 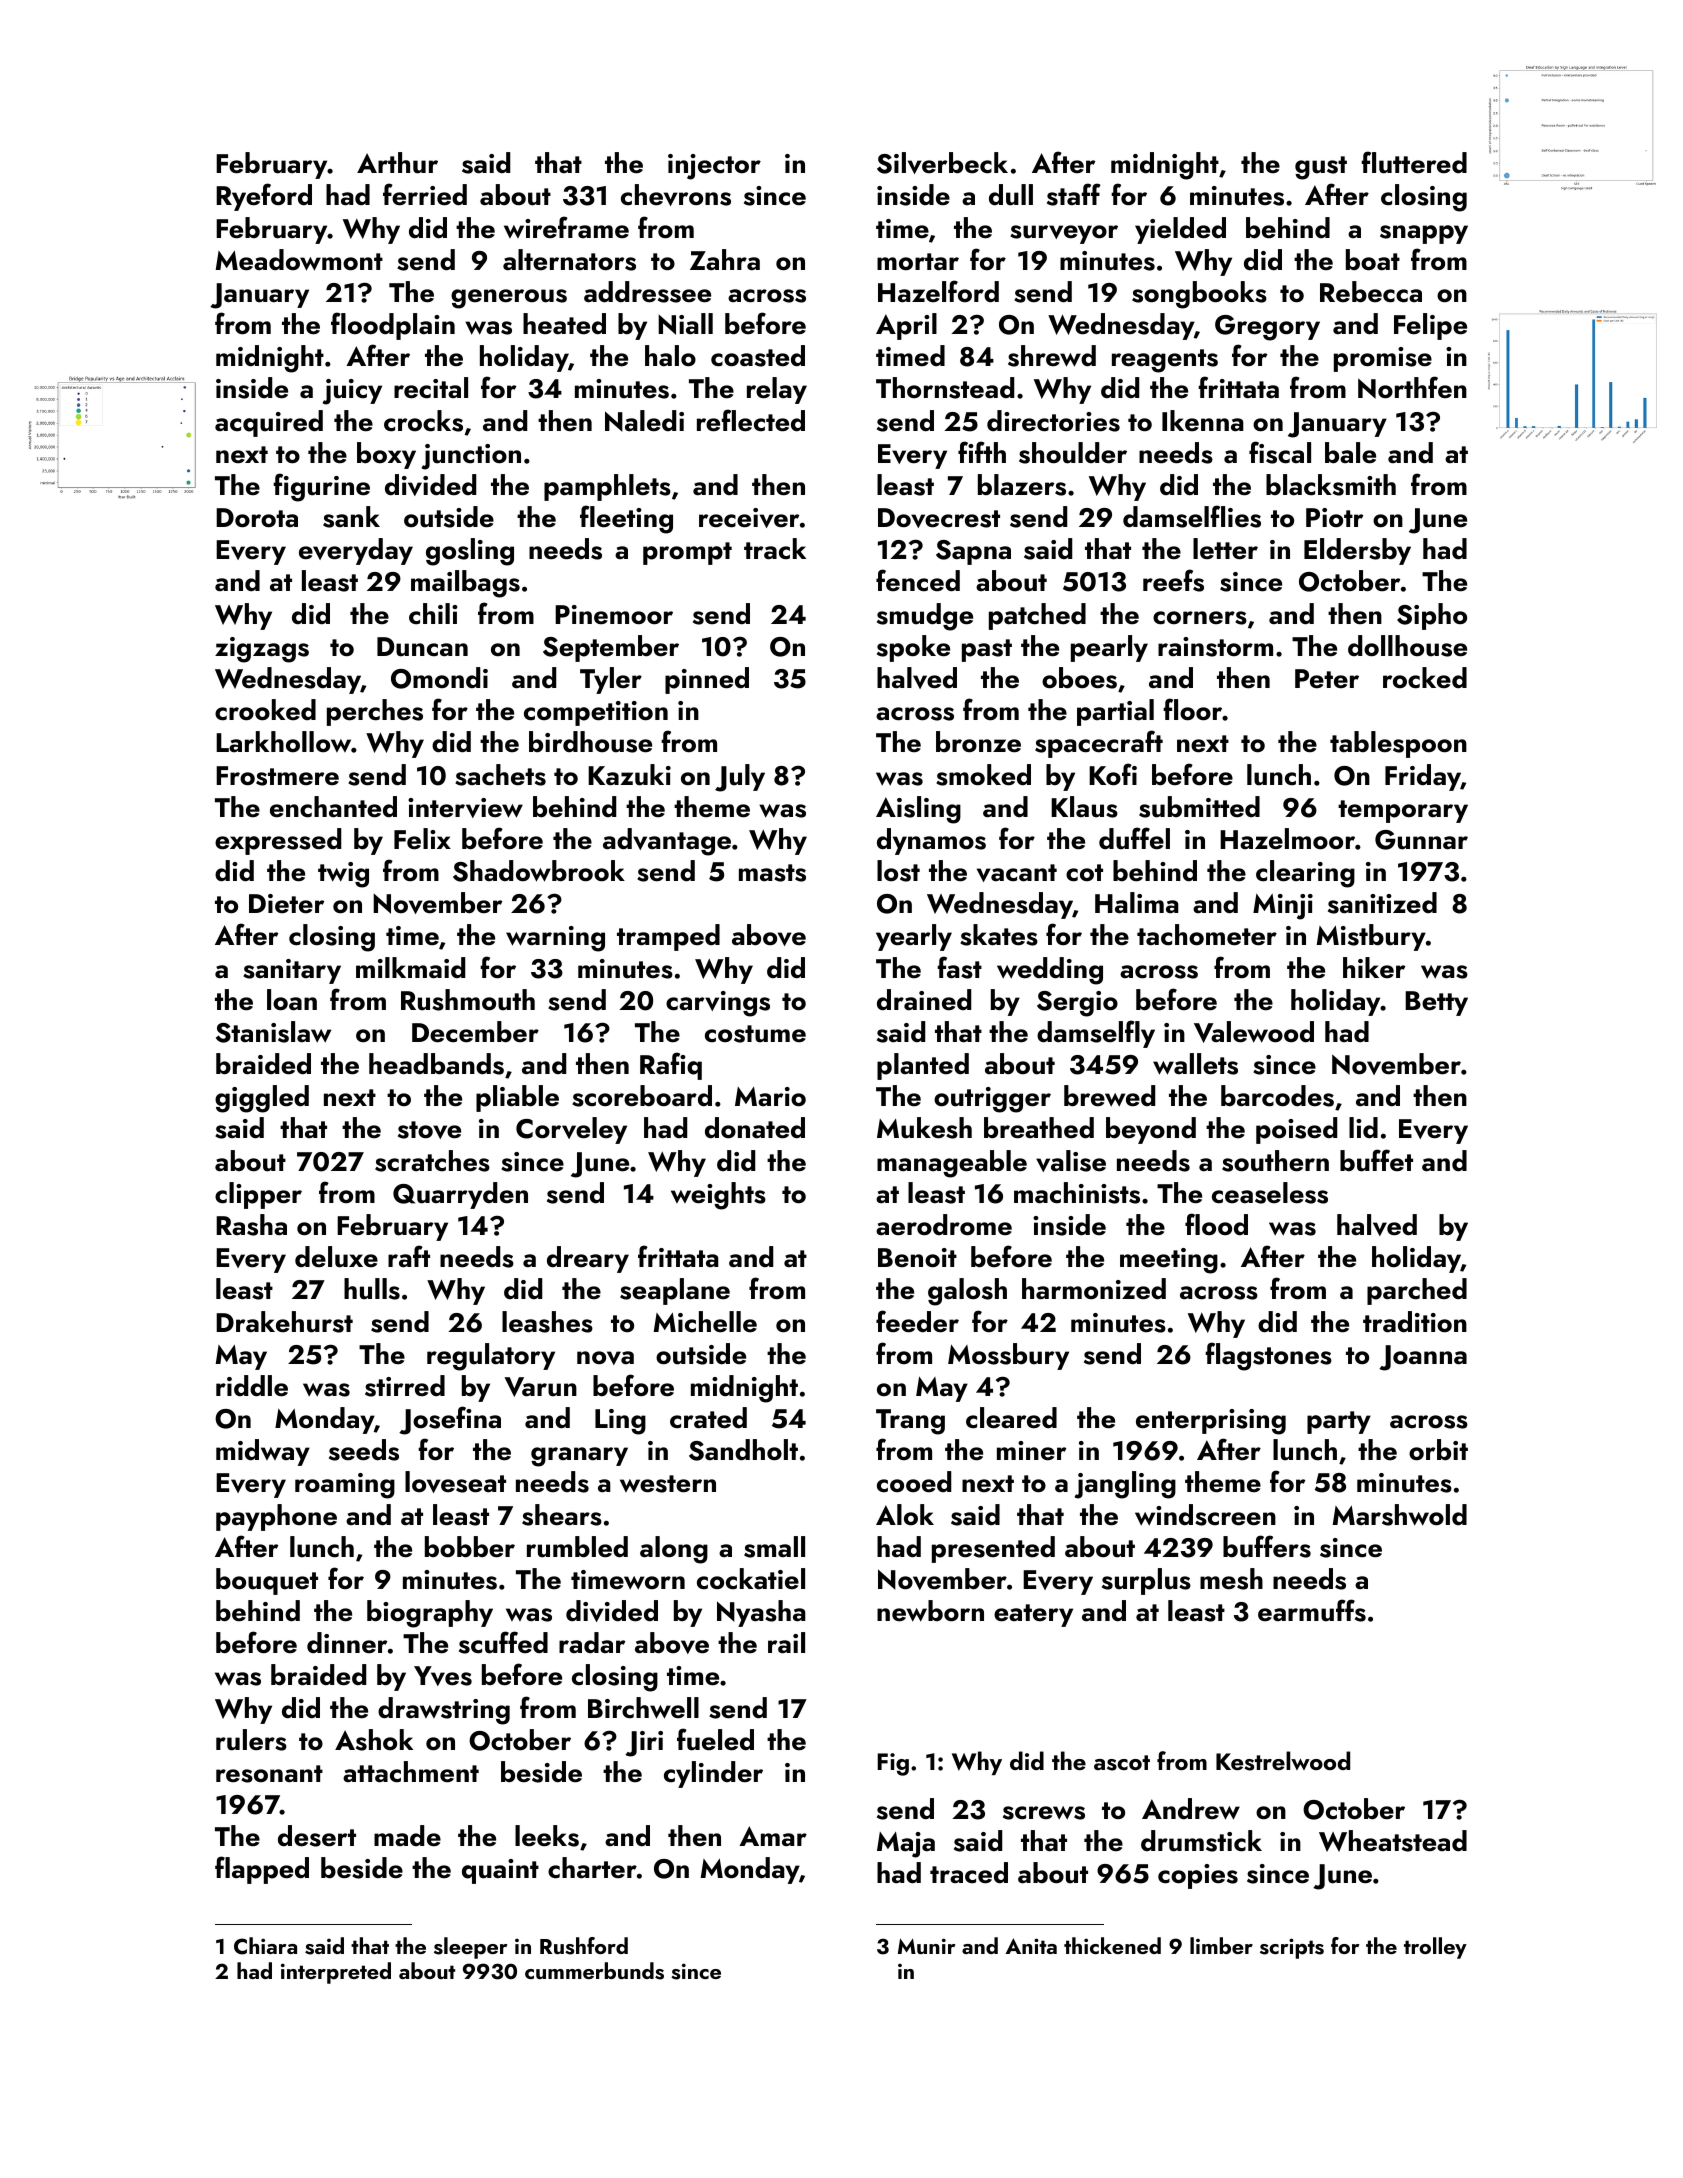 I want to click on fluttered, so click(x=1414, y=162).
